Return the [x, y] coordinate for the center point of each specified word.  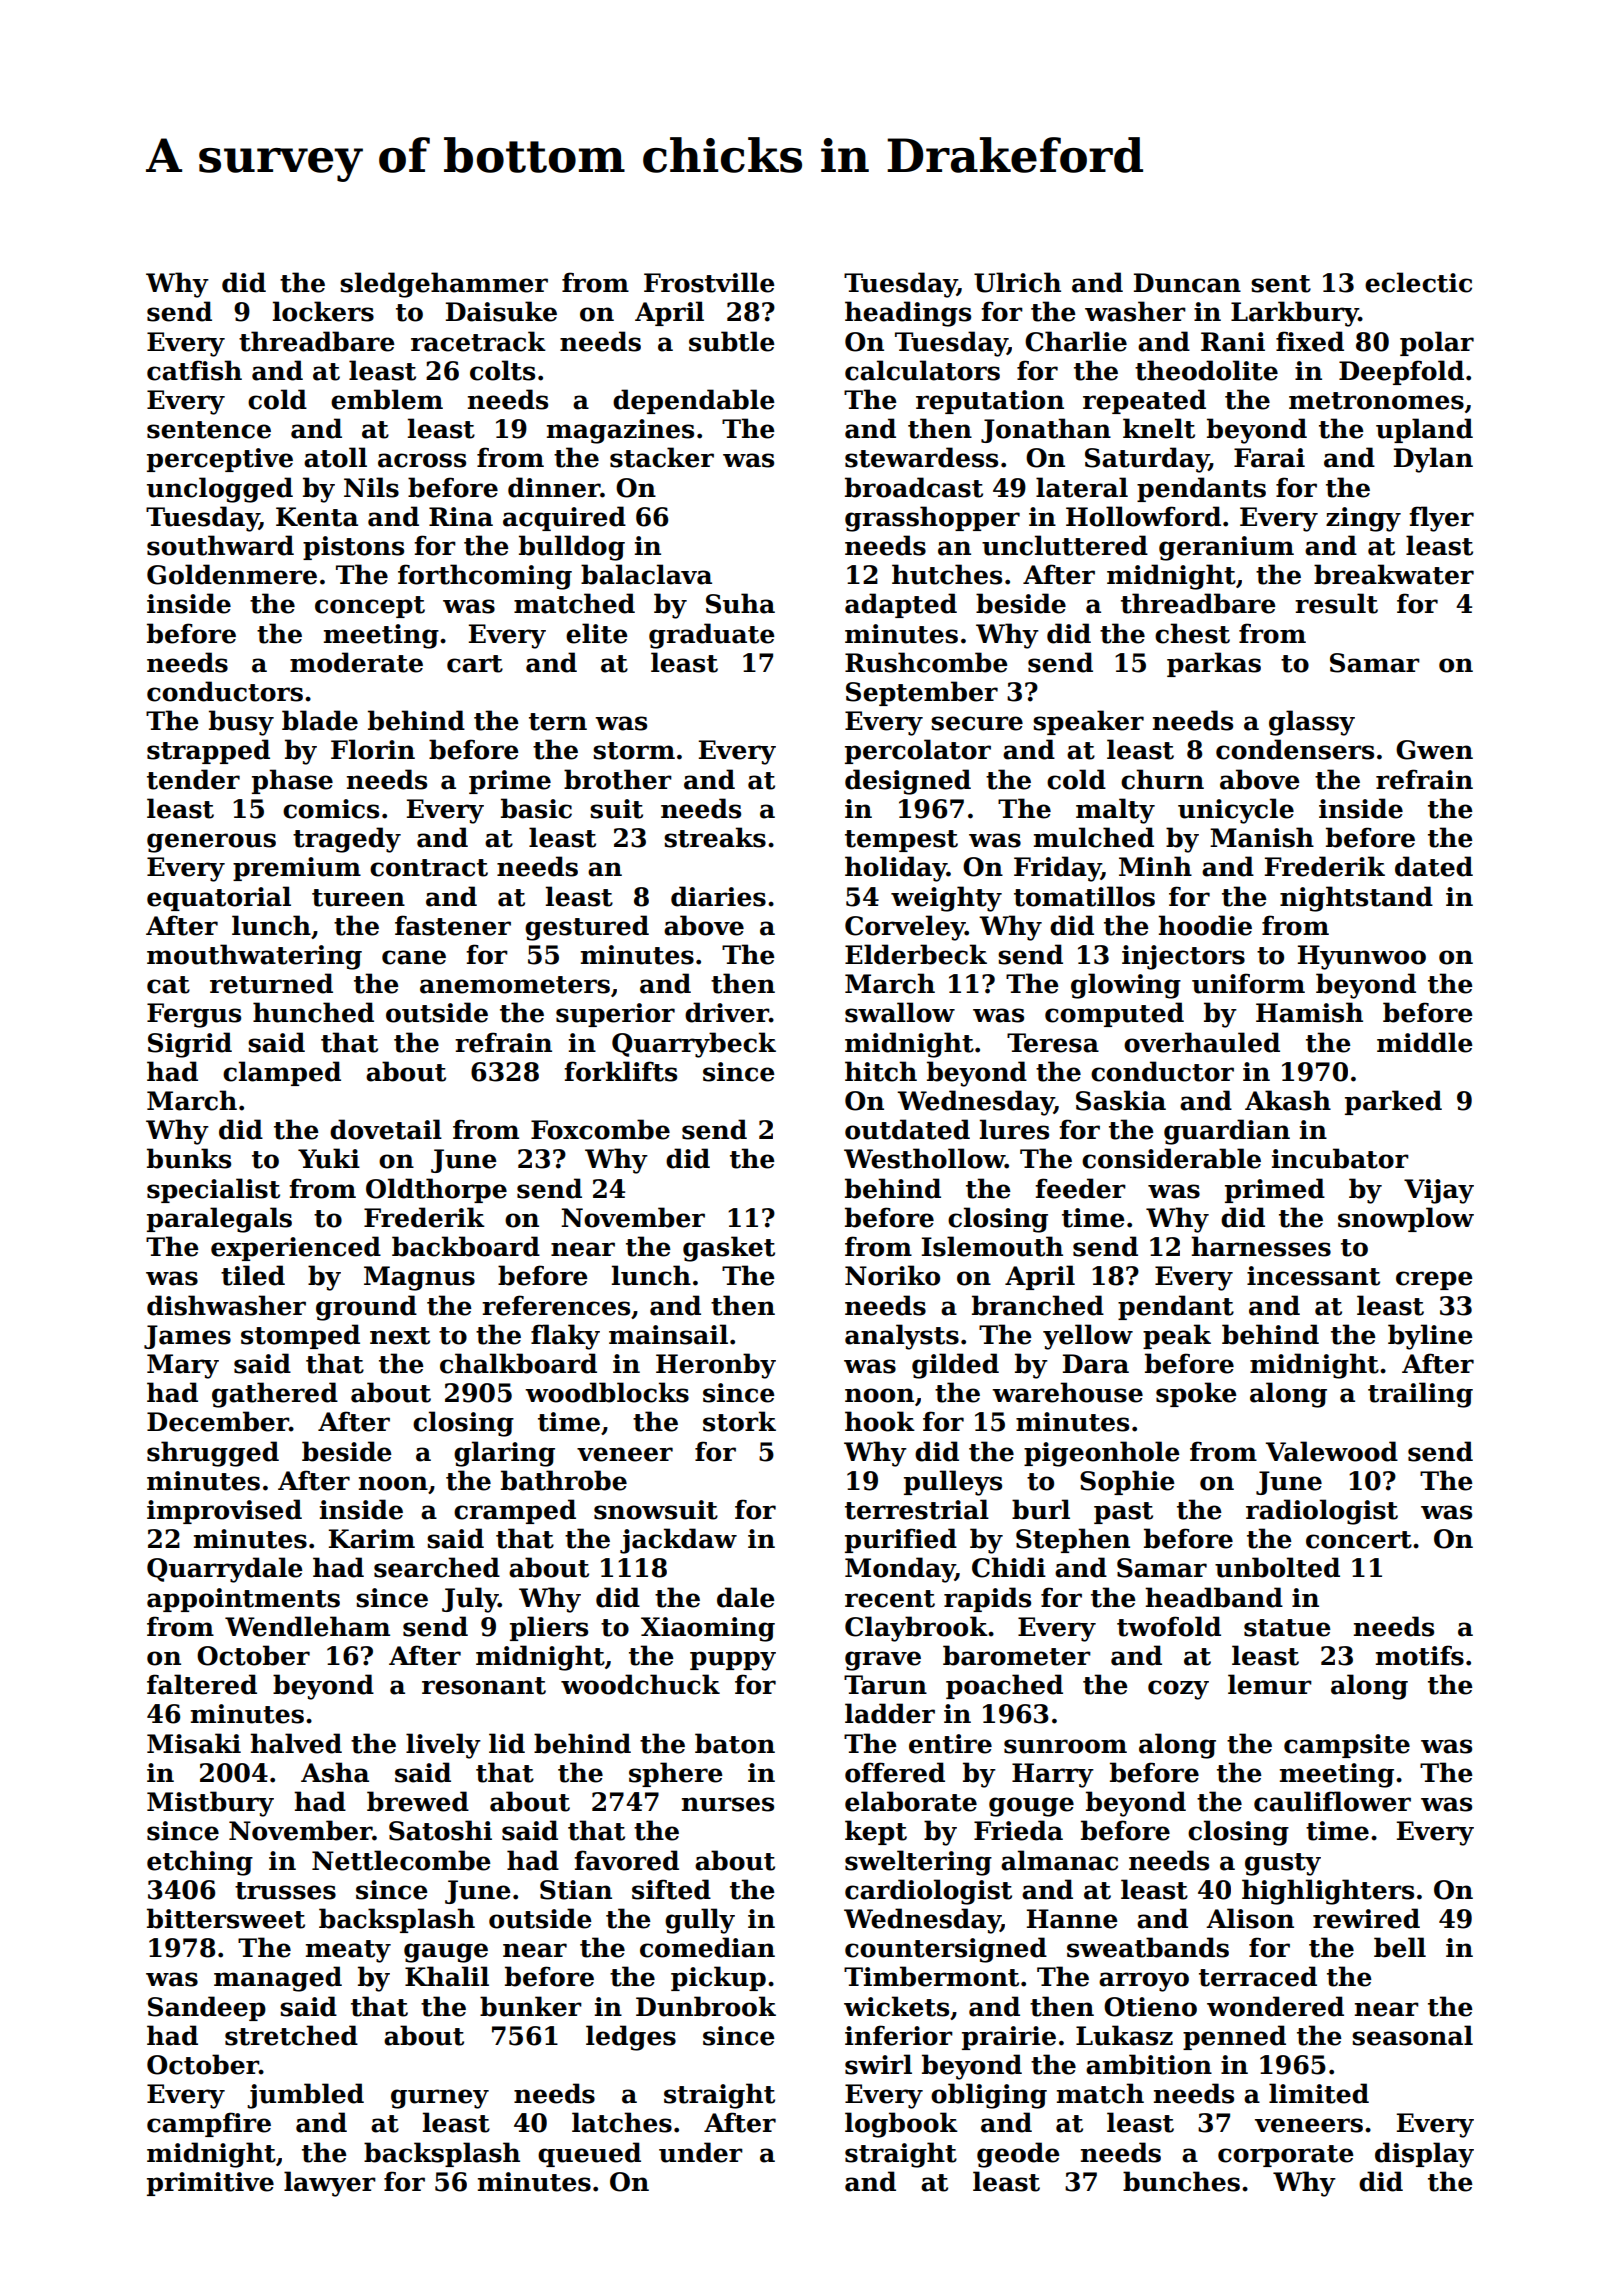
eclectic [1418, 282]
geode [1018, 2155]
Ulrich [1017, 282]
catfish [194, 370]
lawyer [330, 2184]
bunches [1181, 2181]
